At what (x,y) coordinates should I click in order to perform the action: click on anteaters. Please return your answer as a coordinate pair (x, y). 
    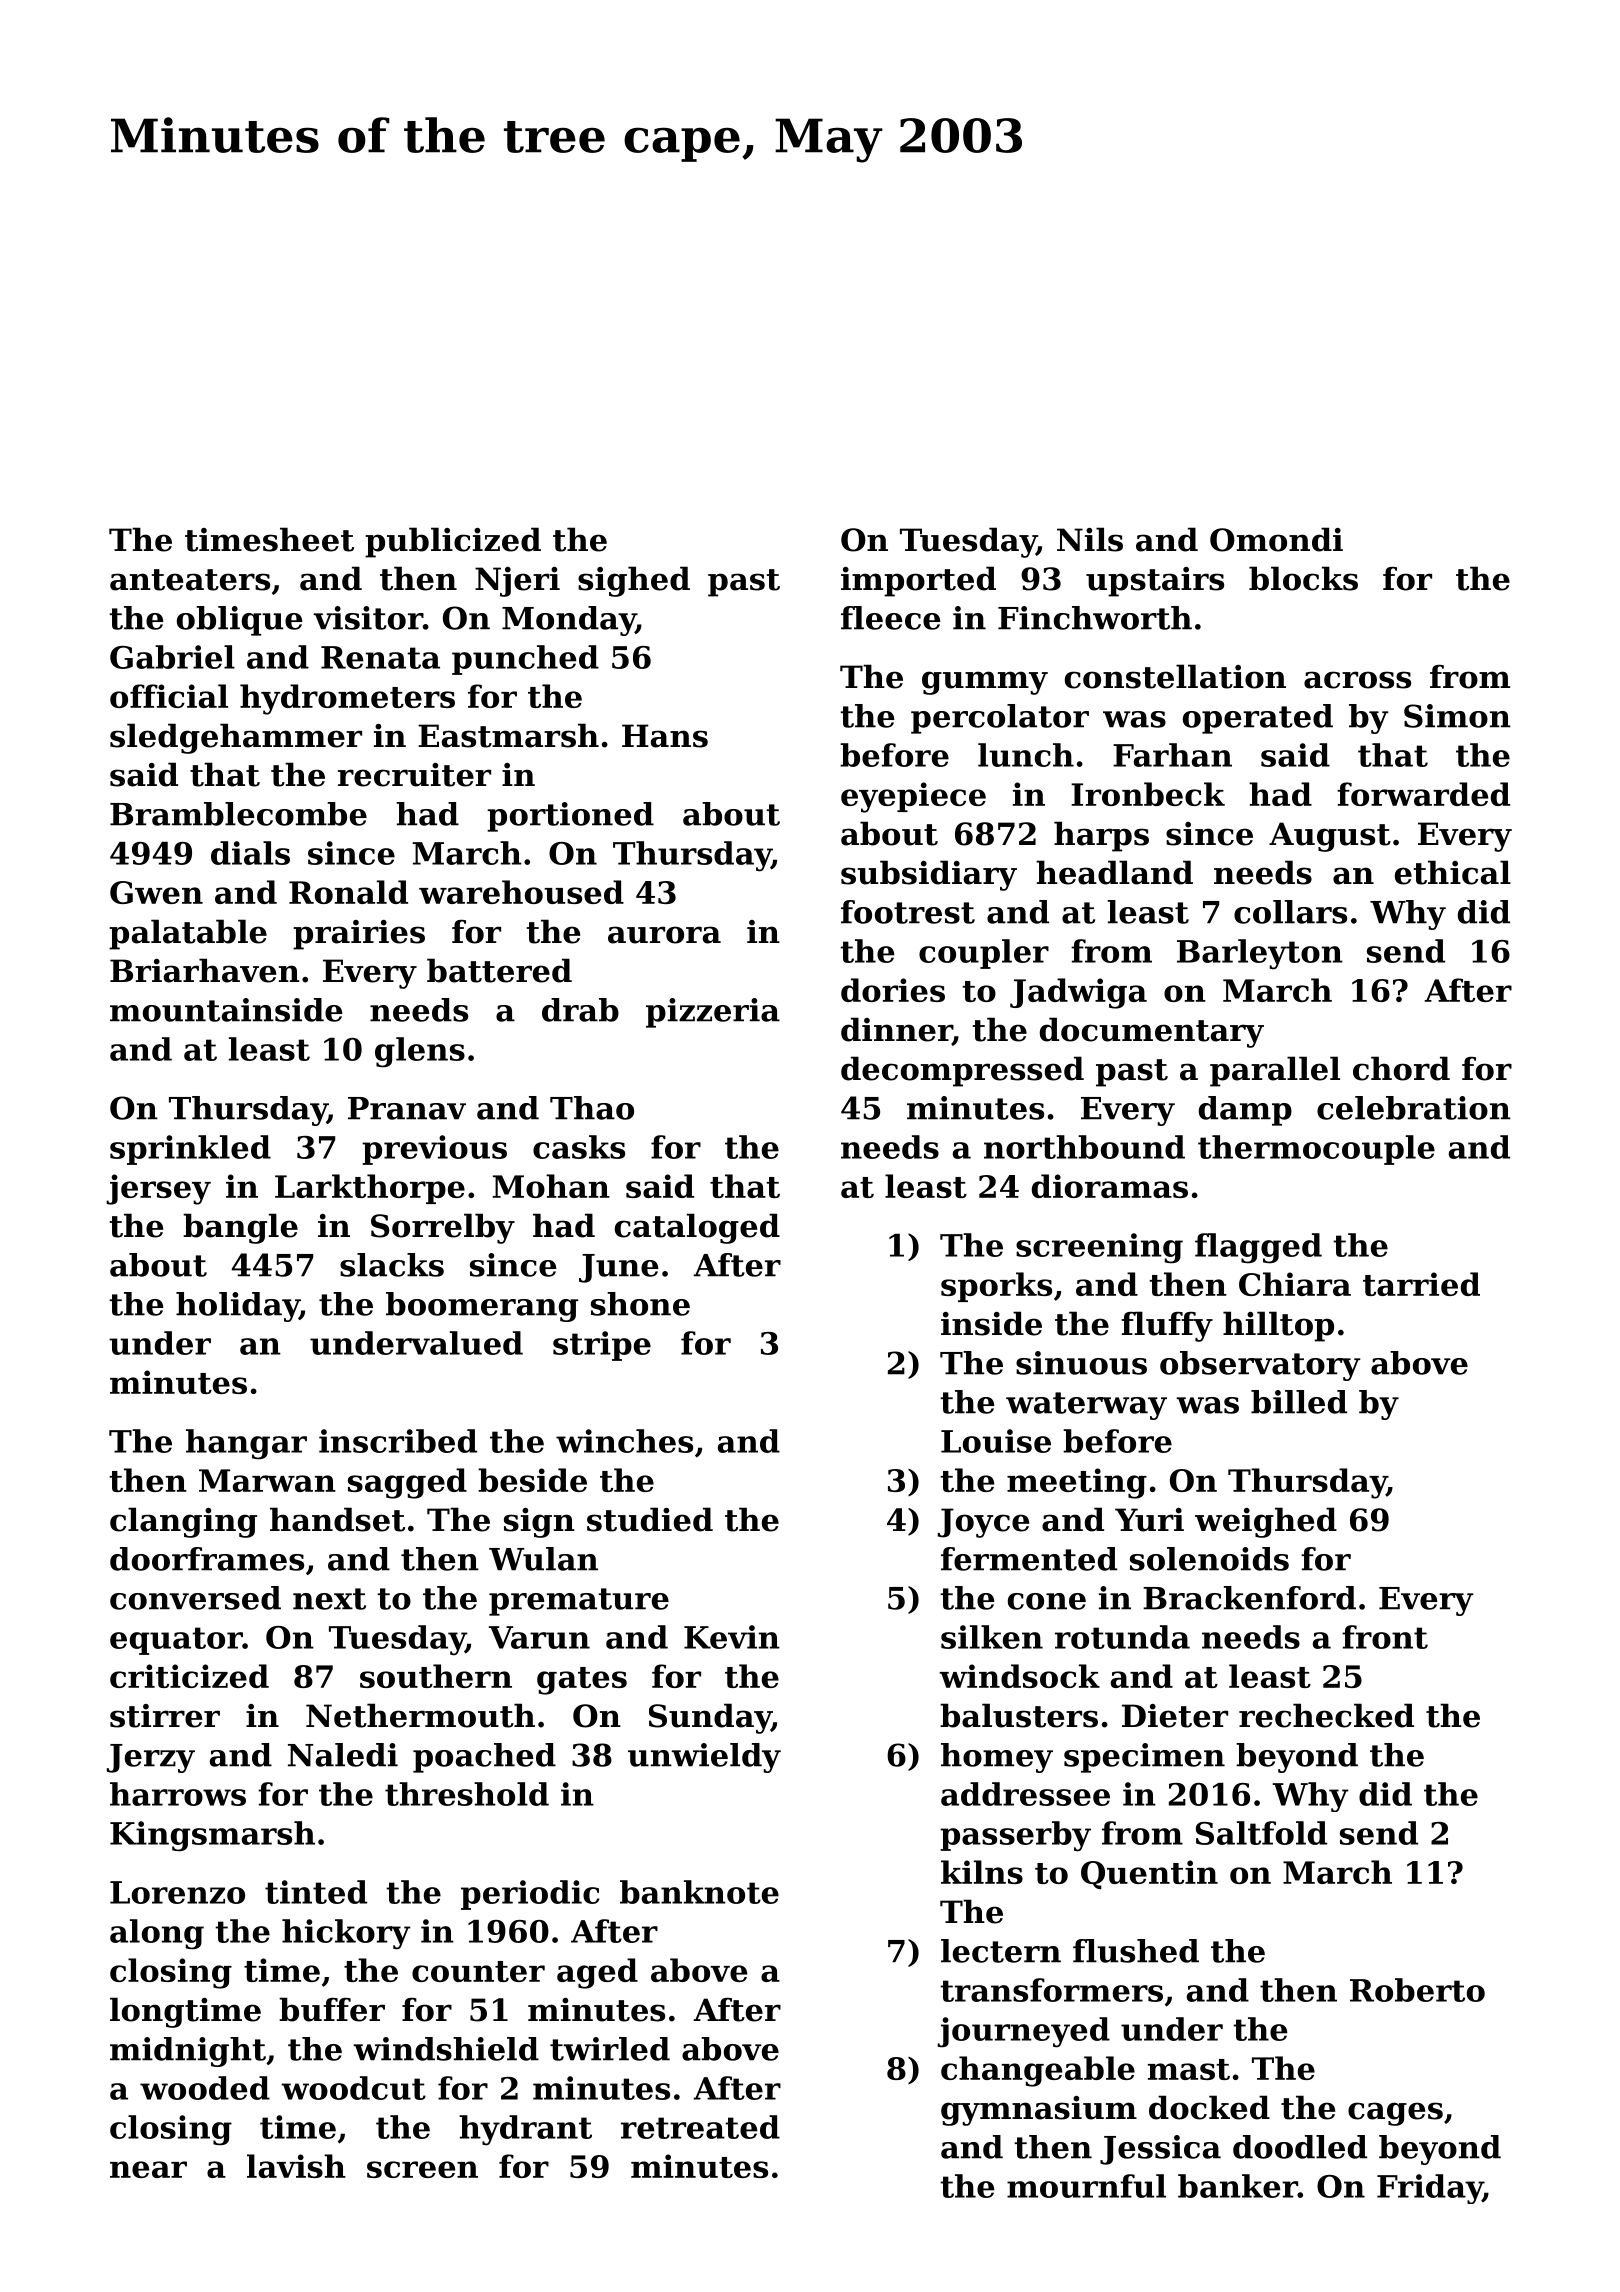
    Looking at the image, I should click on (190, 580).
